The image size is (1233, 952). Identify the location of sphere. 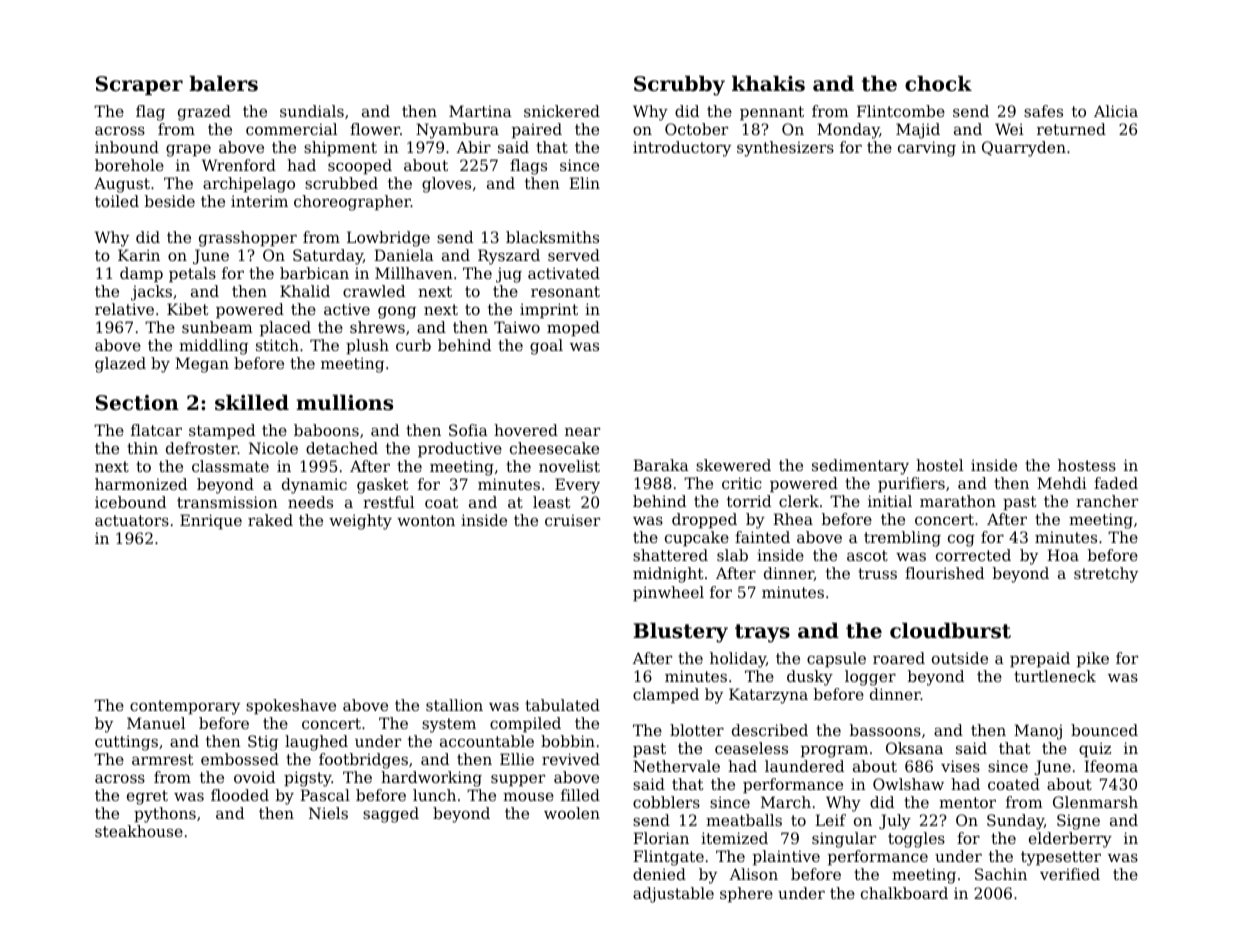
(746, 894).
